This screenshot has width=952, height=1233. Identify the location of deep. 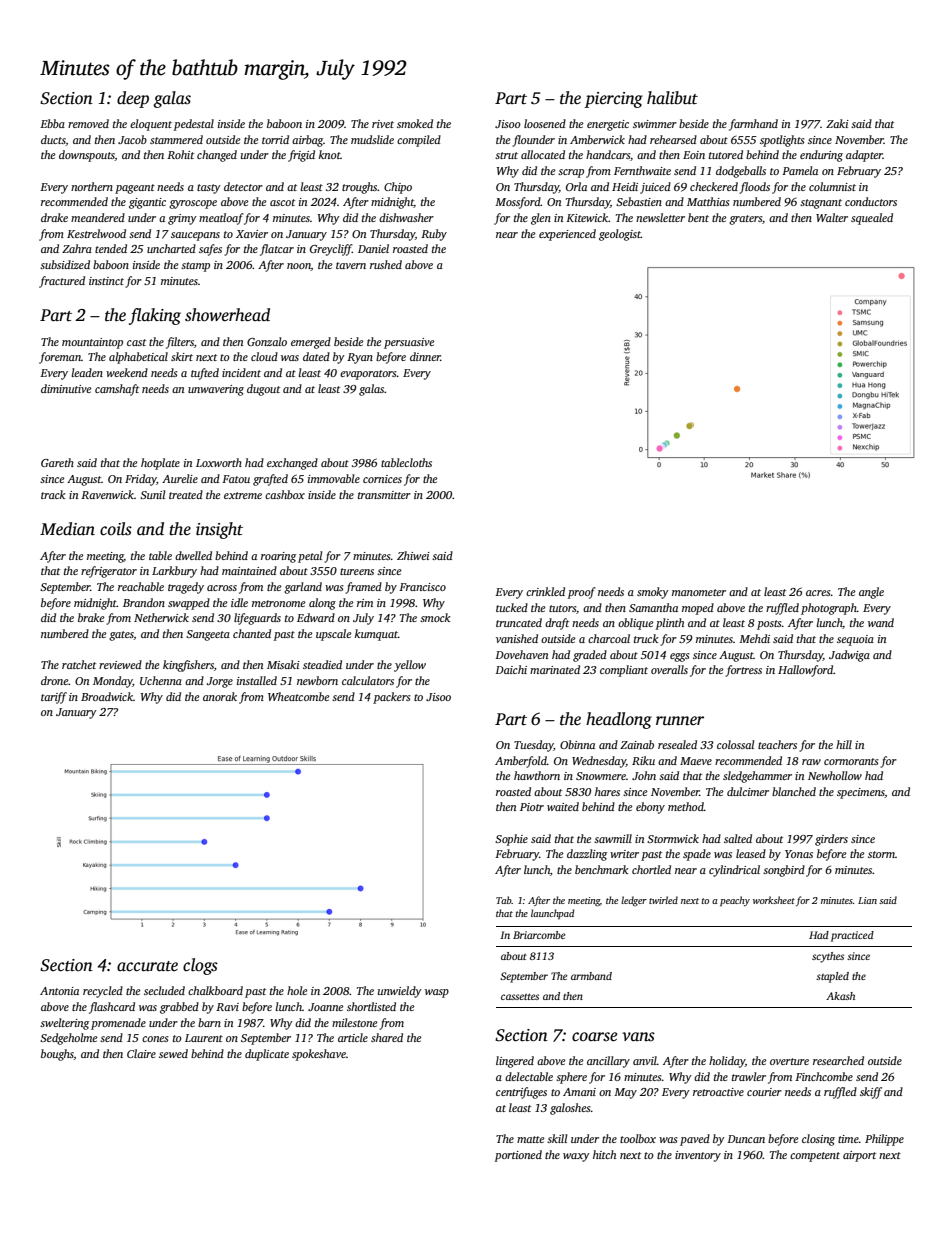
(133, 99).
